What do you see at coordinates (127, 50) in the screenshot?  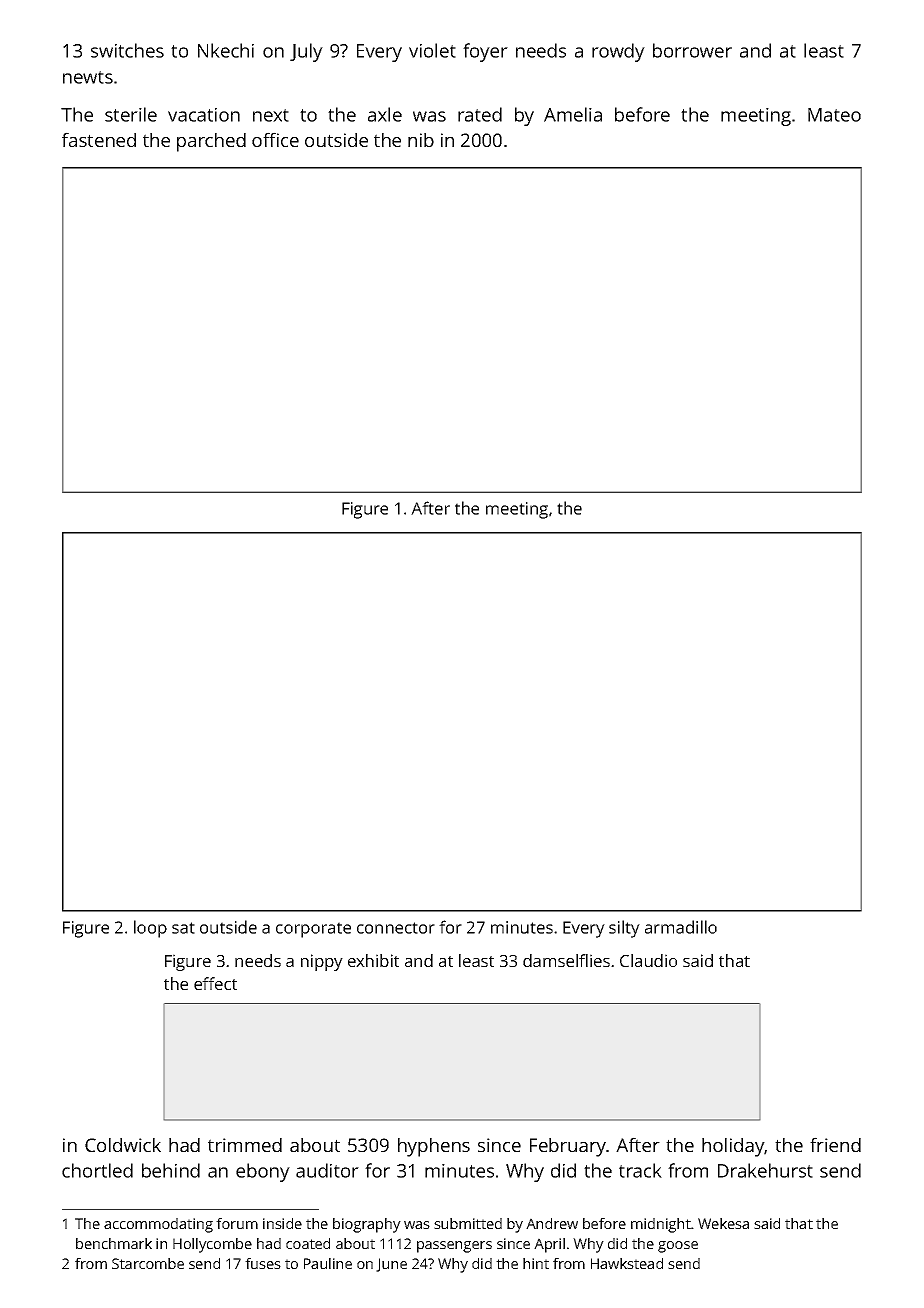 I see `switches` at bounding box center [127, 50].
